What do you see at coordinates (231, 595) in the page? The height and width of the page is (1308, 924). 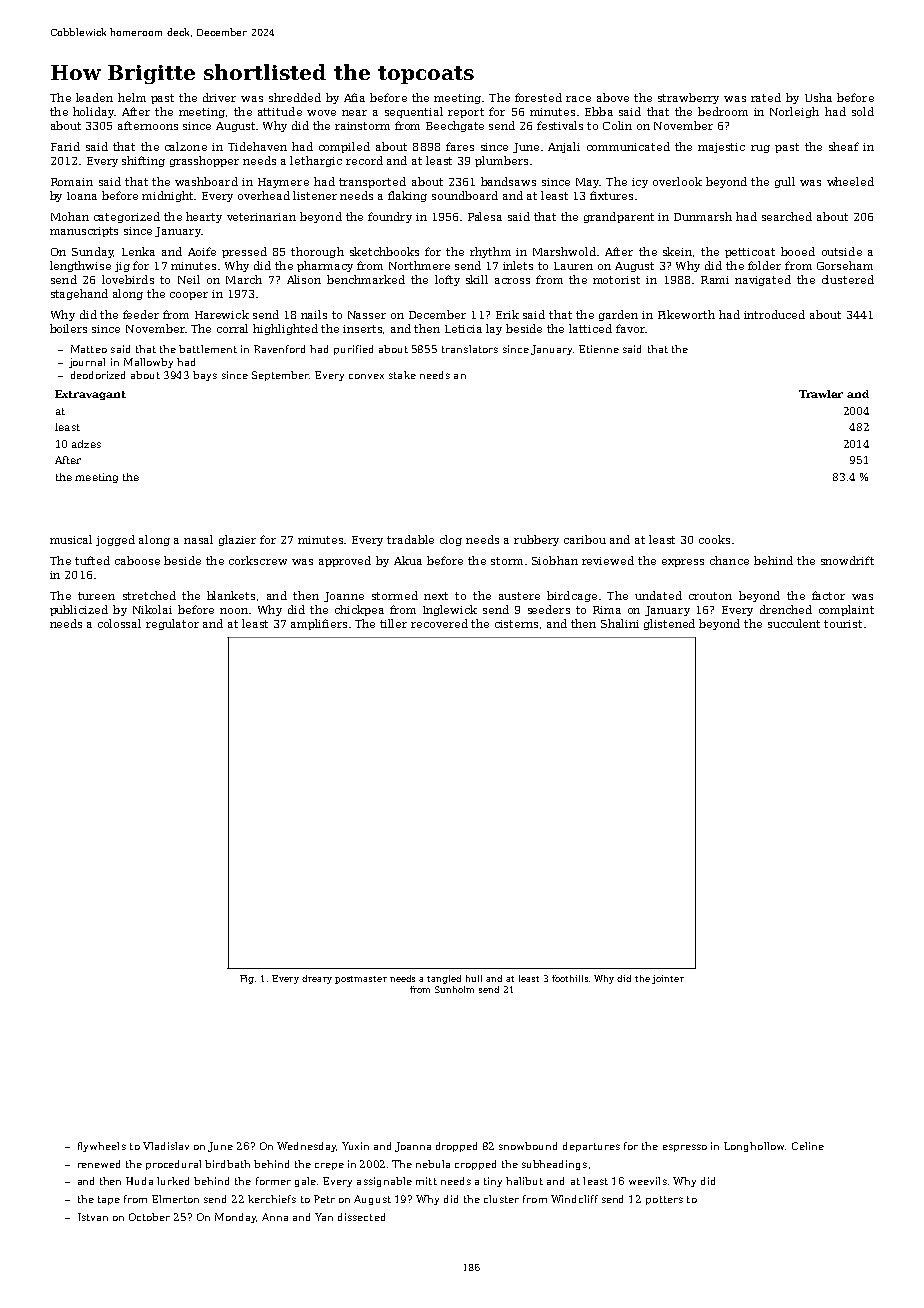 I see `blankets` at bounding box center [231, 595].
